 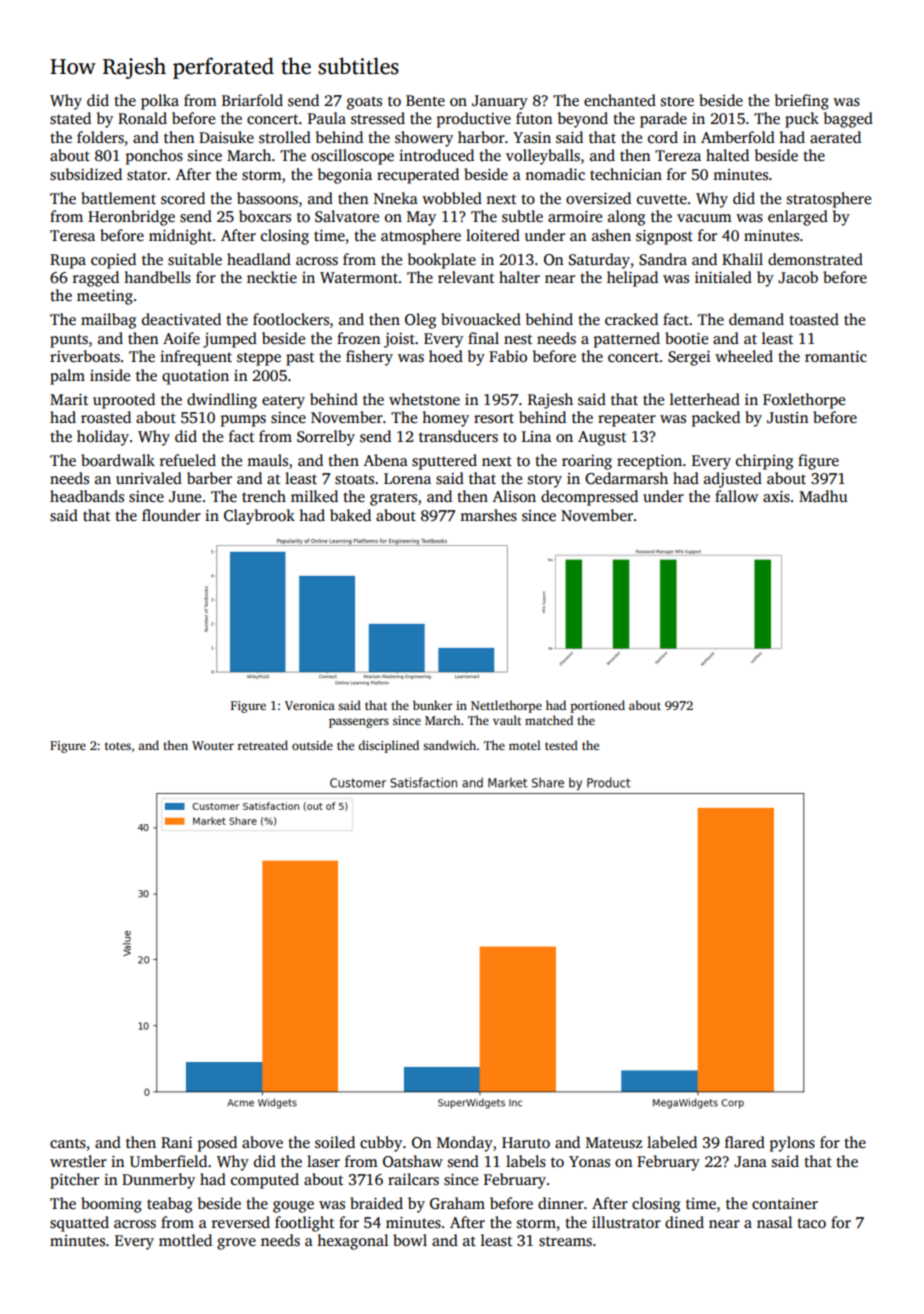 What do you see at coordinates (262, 1142) in the document?
I see `above` at bounding box center [262, 1142].
